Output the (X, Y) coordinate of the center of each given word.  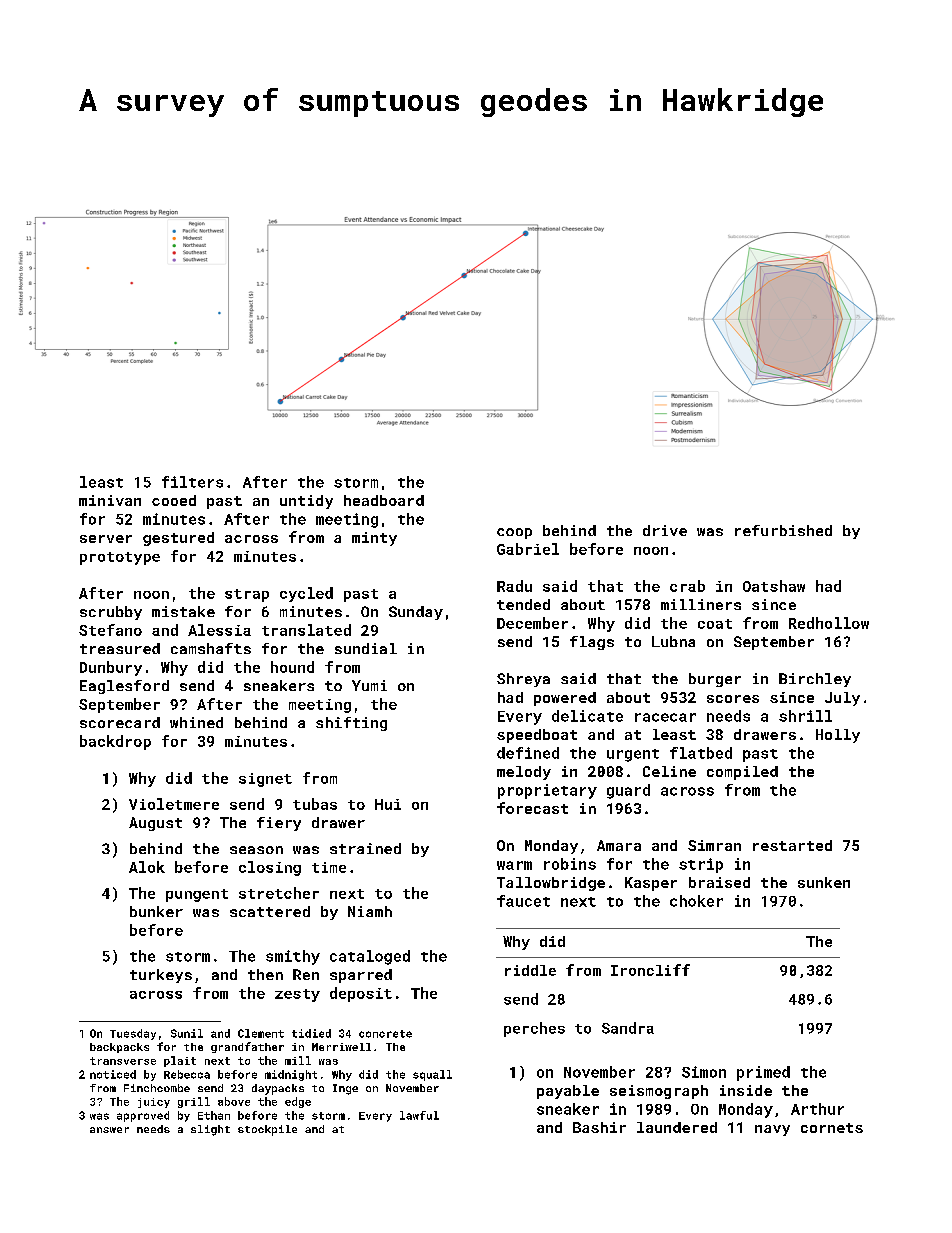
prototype (120, 558)
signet (265, 780)
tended (523, 604)
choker (696, 901)
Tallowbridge (551, 884)
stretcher (279, 893)
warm (514, 865)
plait (180, 1061)
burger (715, 680)
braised (719, 882)
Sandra (628, 1028)
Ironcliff (650, 970)
